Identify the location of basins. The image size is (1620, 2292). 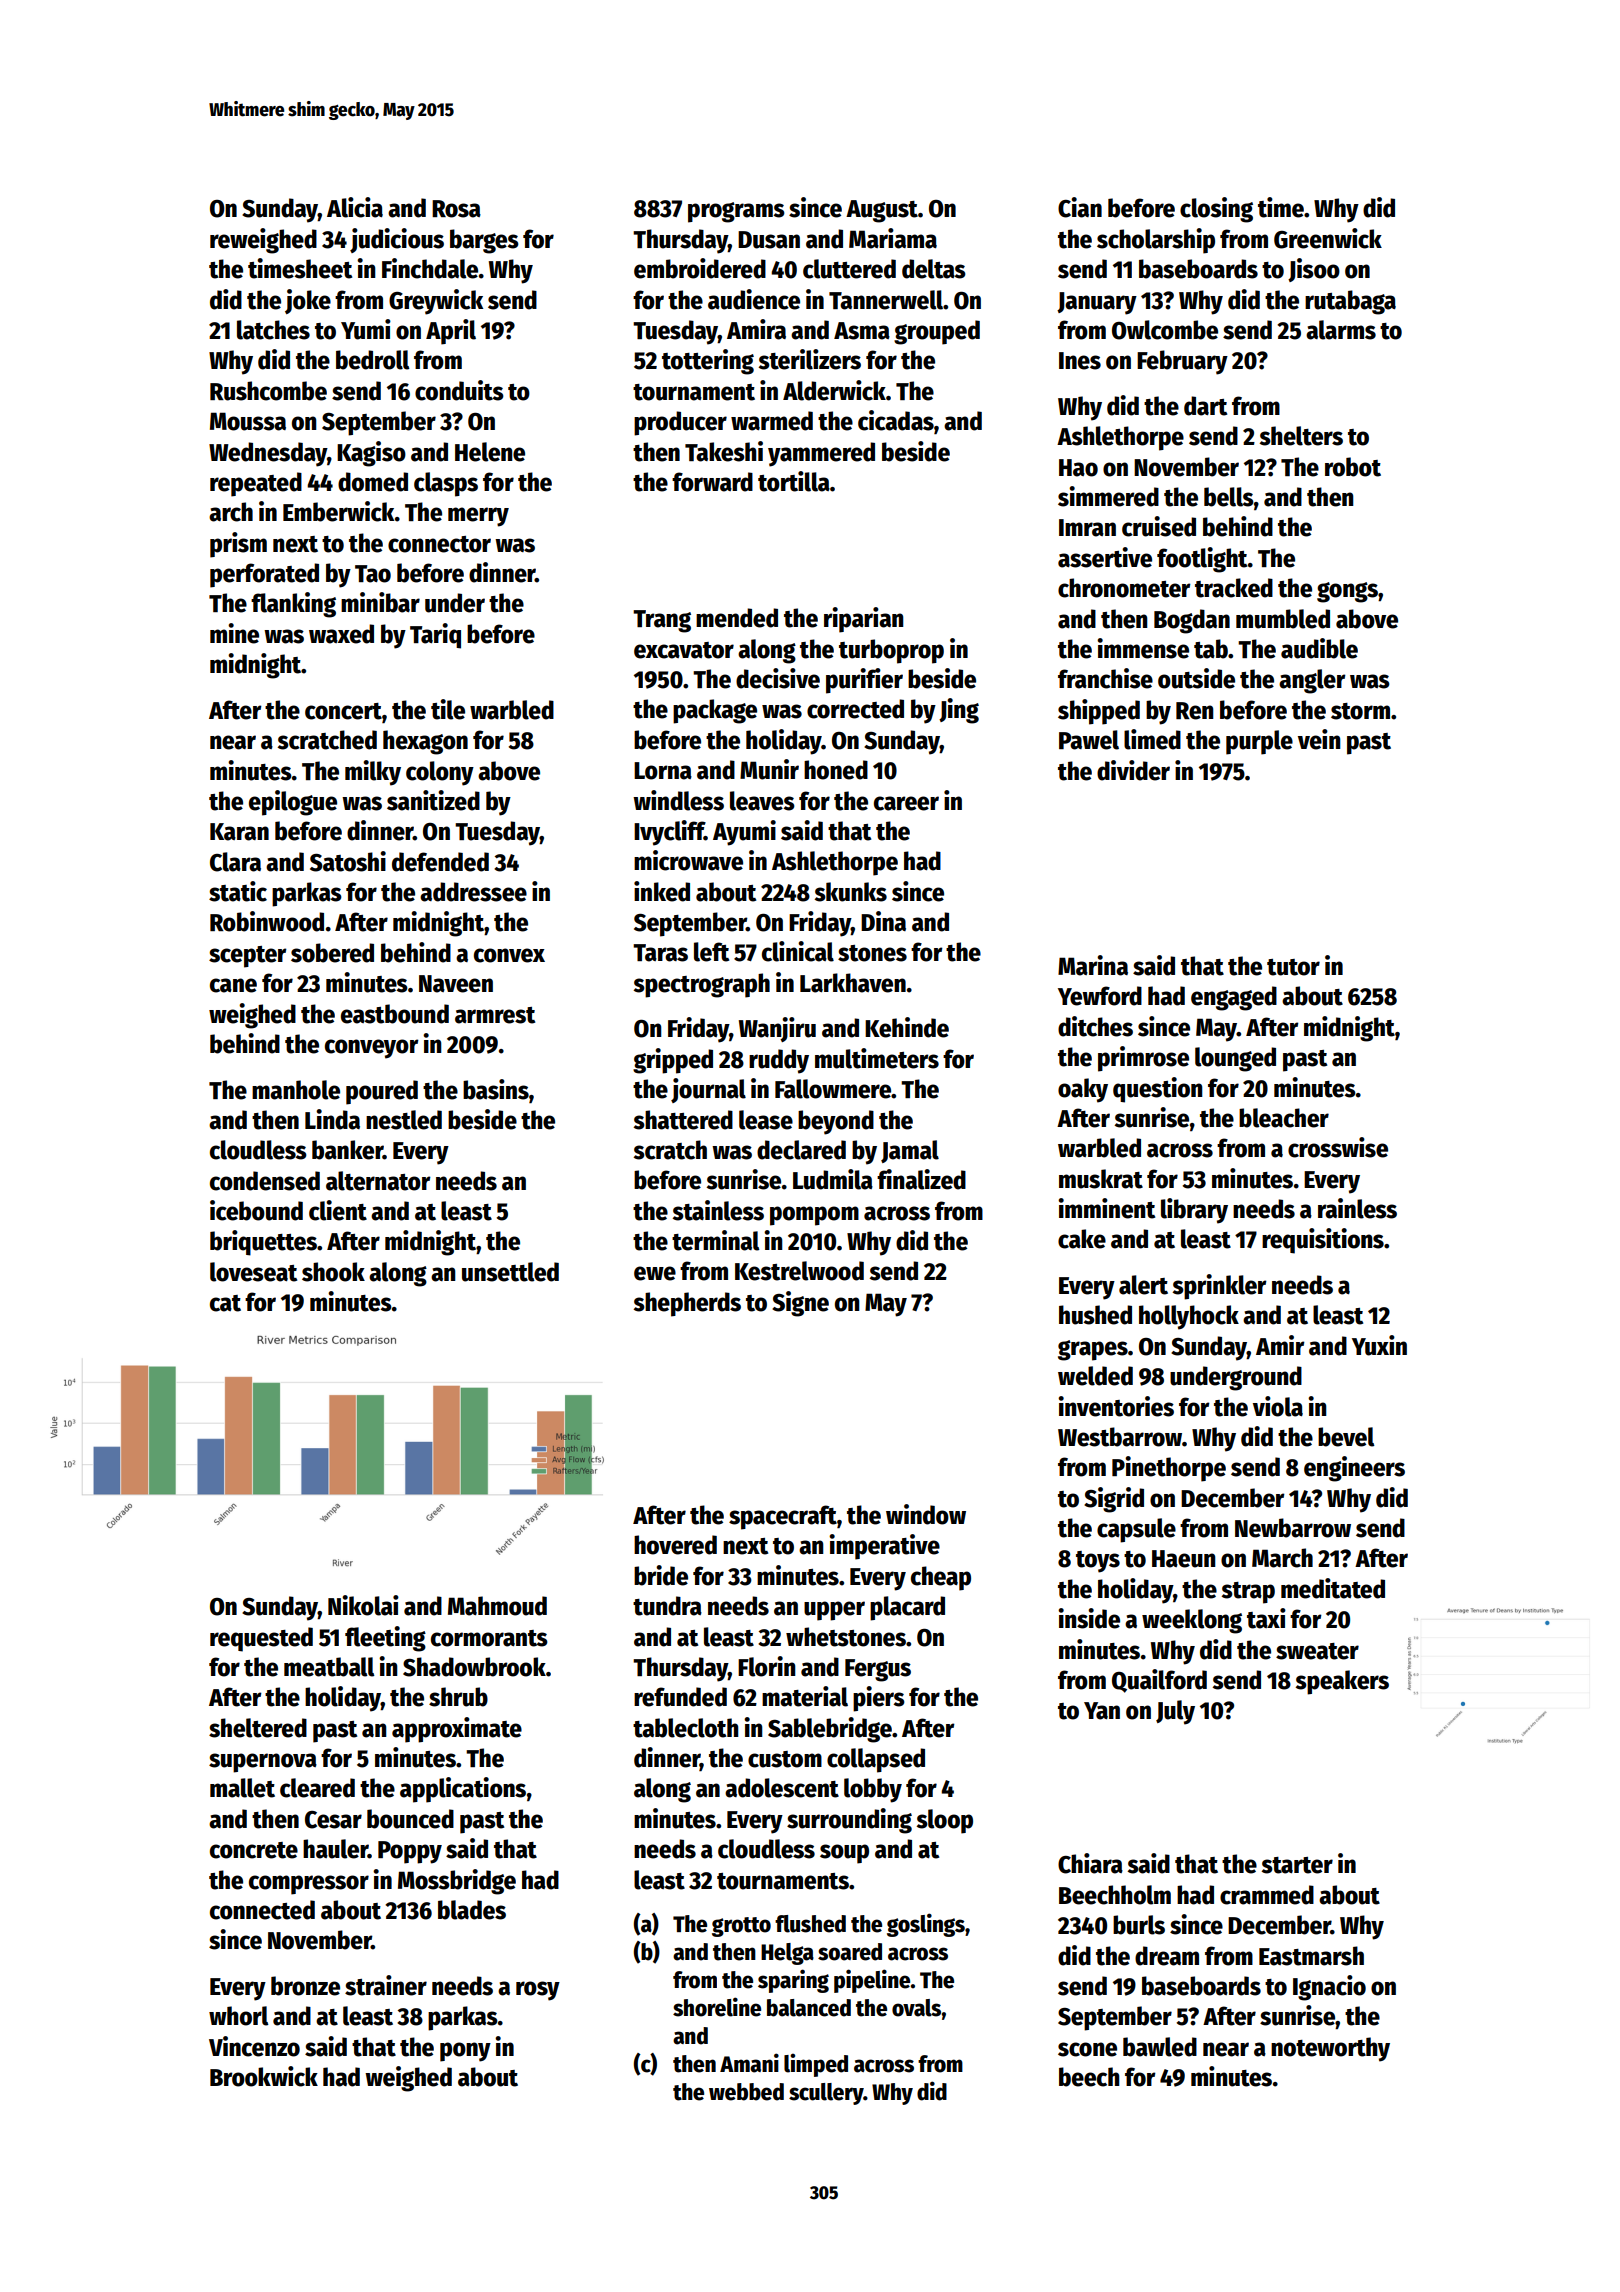
(496, 1089).
